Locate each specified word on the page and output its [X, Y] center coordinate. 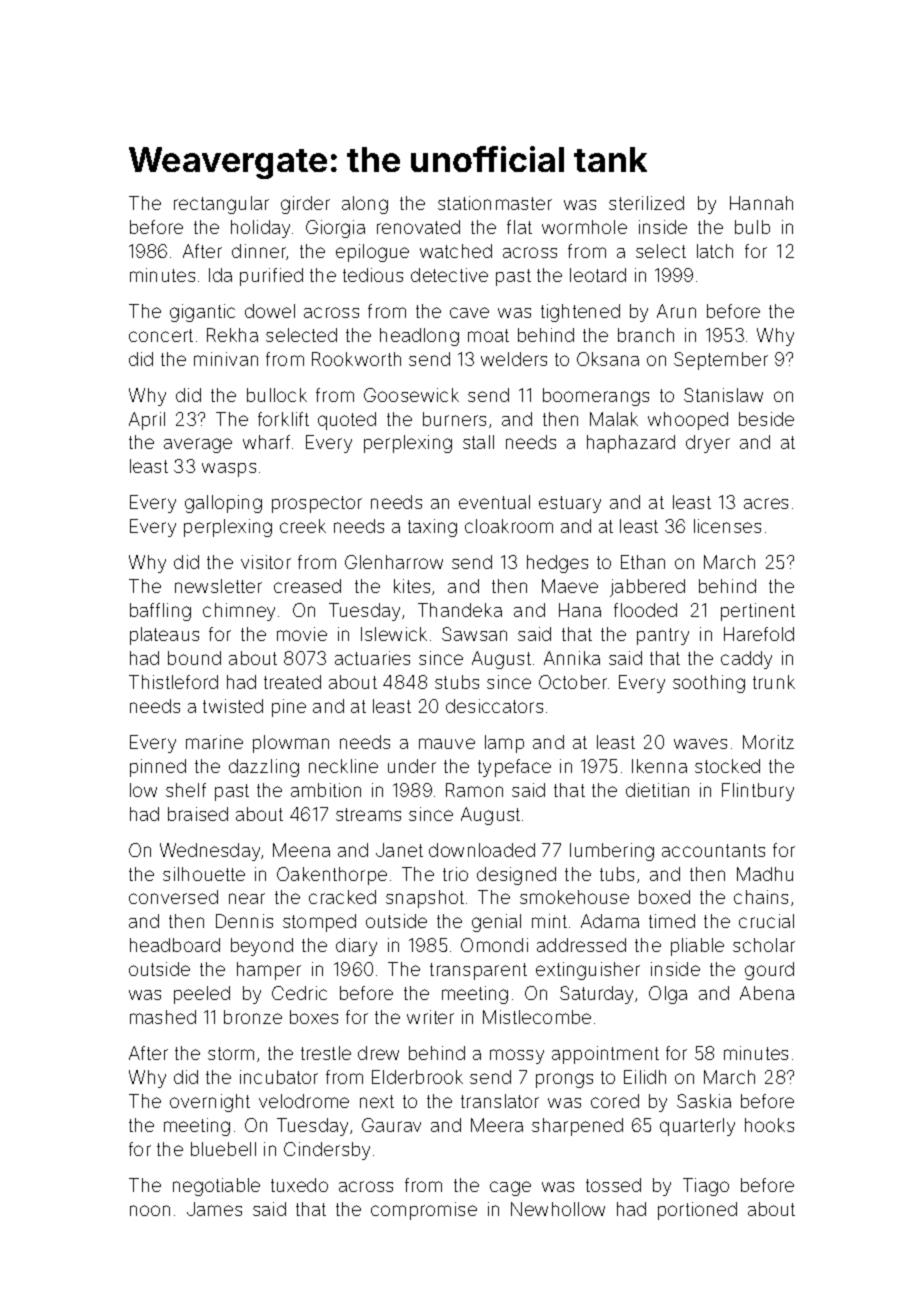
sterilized [646, 203]
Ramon [474, 790]
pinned [158, 768]
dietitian [657, 790]
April [147, 421]
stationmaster [495, 203]
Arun [676, 311]
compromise [424, 1211]
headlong [419, 337]
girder [305, 205]
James [214, 1209]
